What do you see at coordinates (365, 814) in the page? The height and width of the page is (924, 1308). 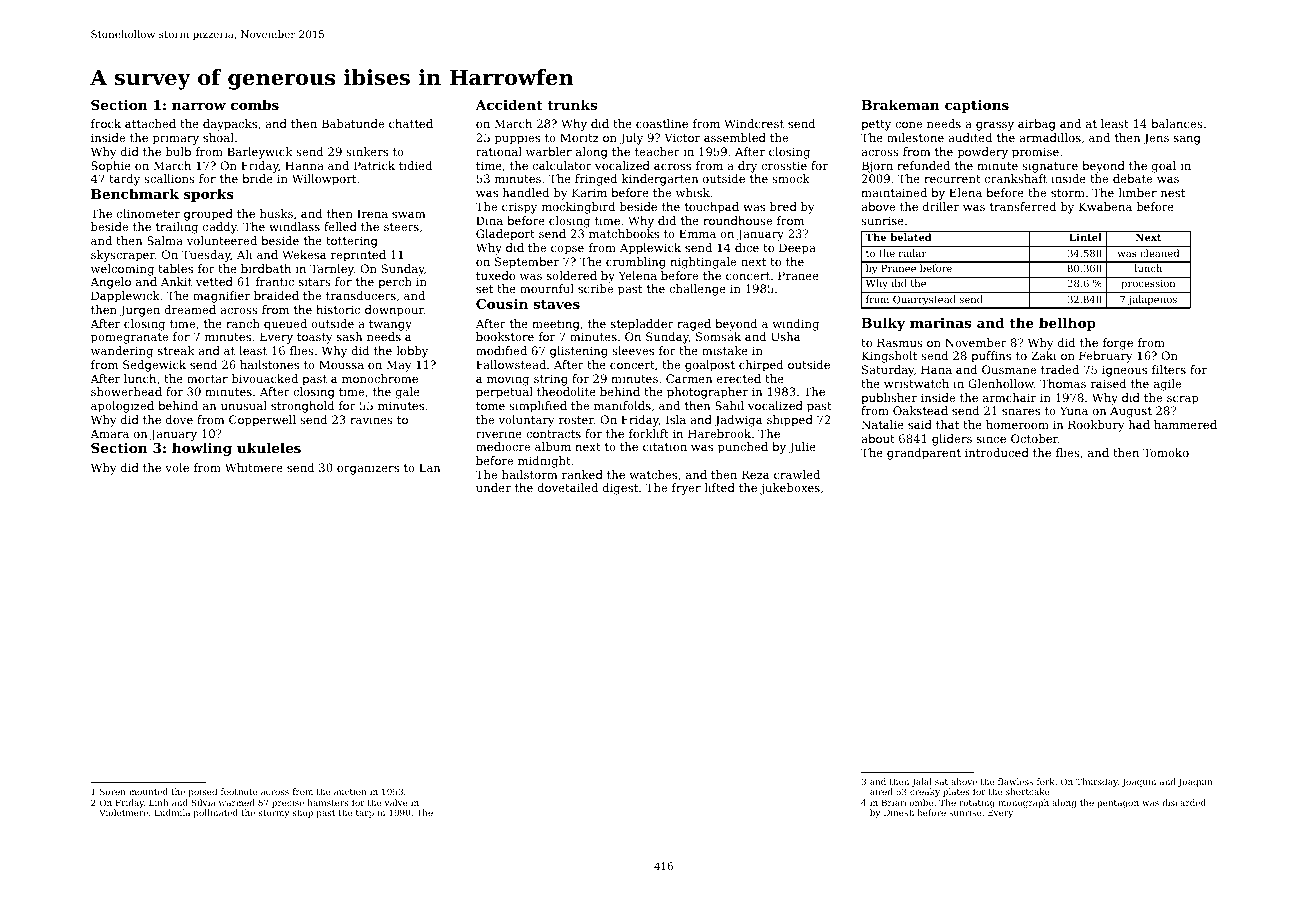 I see `tarp` at bounding box center [365, 814].
